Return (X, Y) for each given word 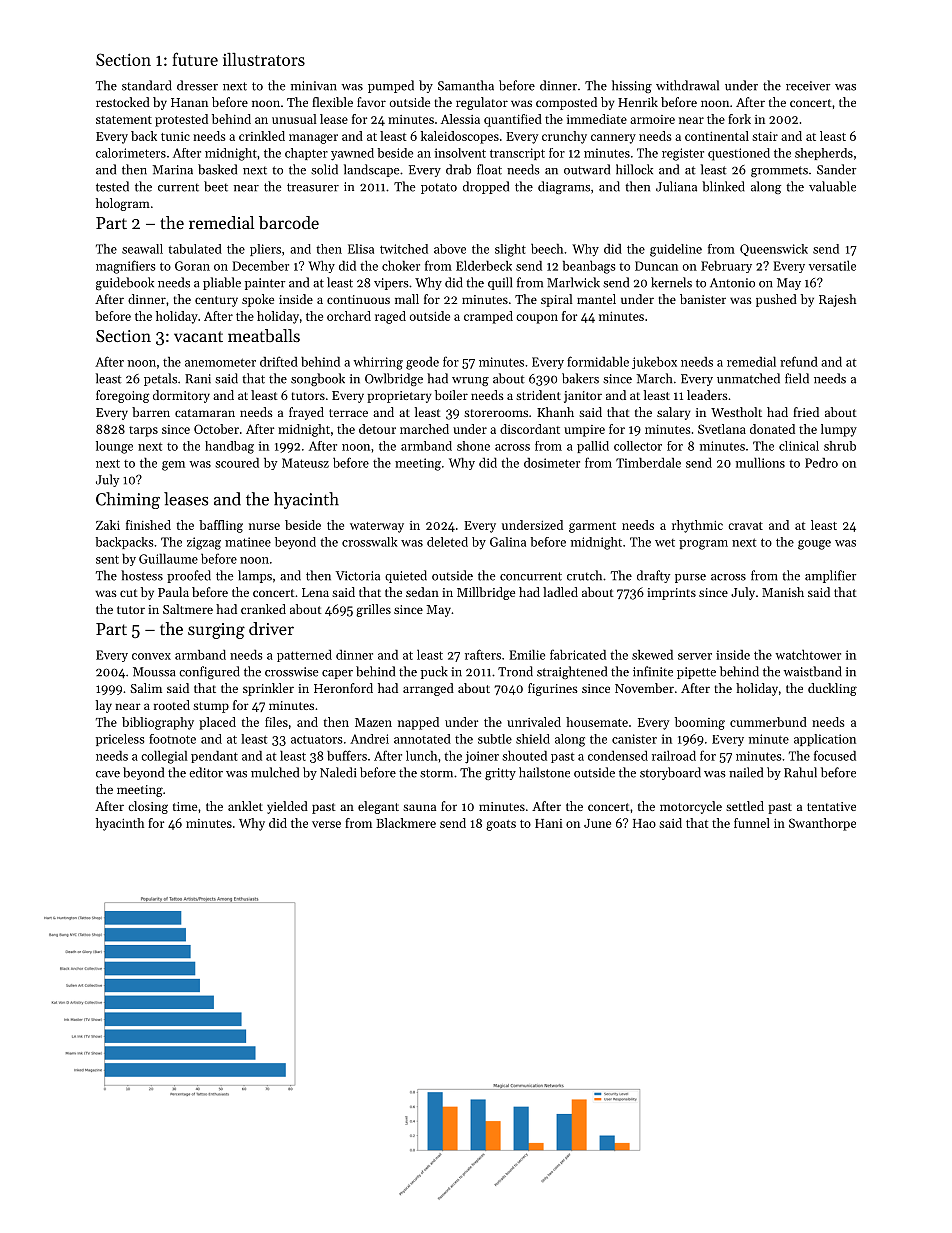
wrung (470, 381)
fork (739, 119)
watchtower (808, 655)
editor (206, 772)
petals (160, 379)
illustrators (264, 59)
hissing (632, 86)
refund (799, 361)
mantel (596, 299)
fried (806, 412)
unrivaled (534, 722)
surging (216, 631)
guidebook (125, 283)
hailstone (544, 772)
